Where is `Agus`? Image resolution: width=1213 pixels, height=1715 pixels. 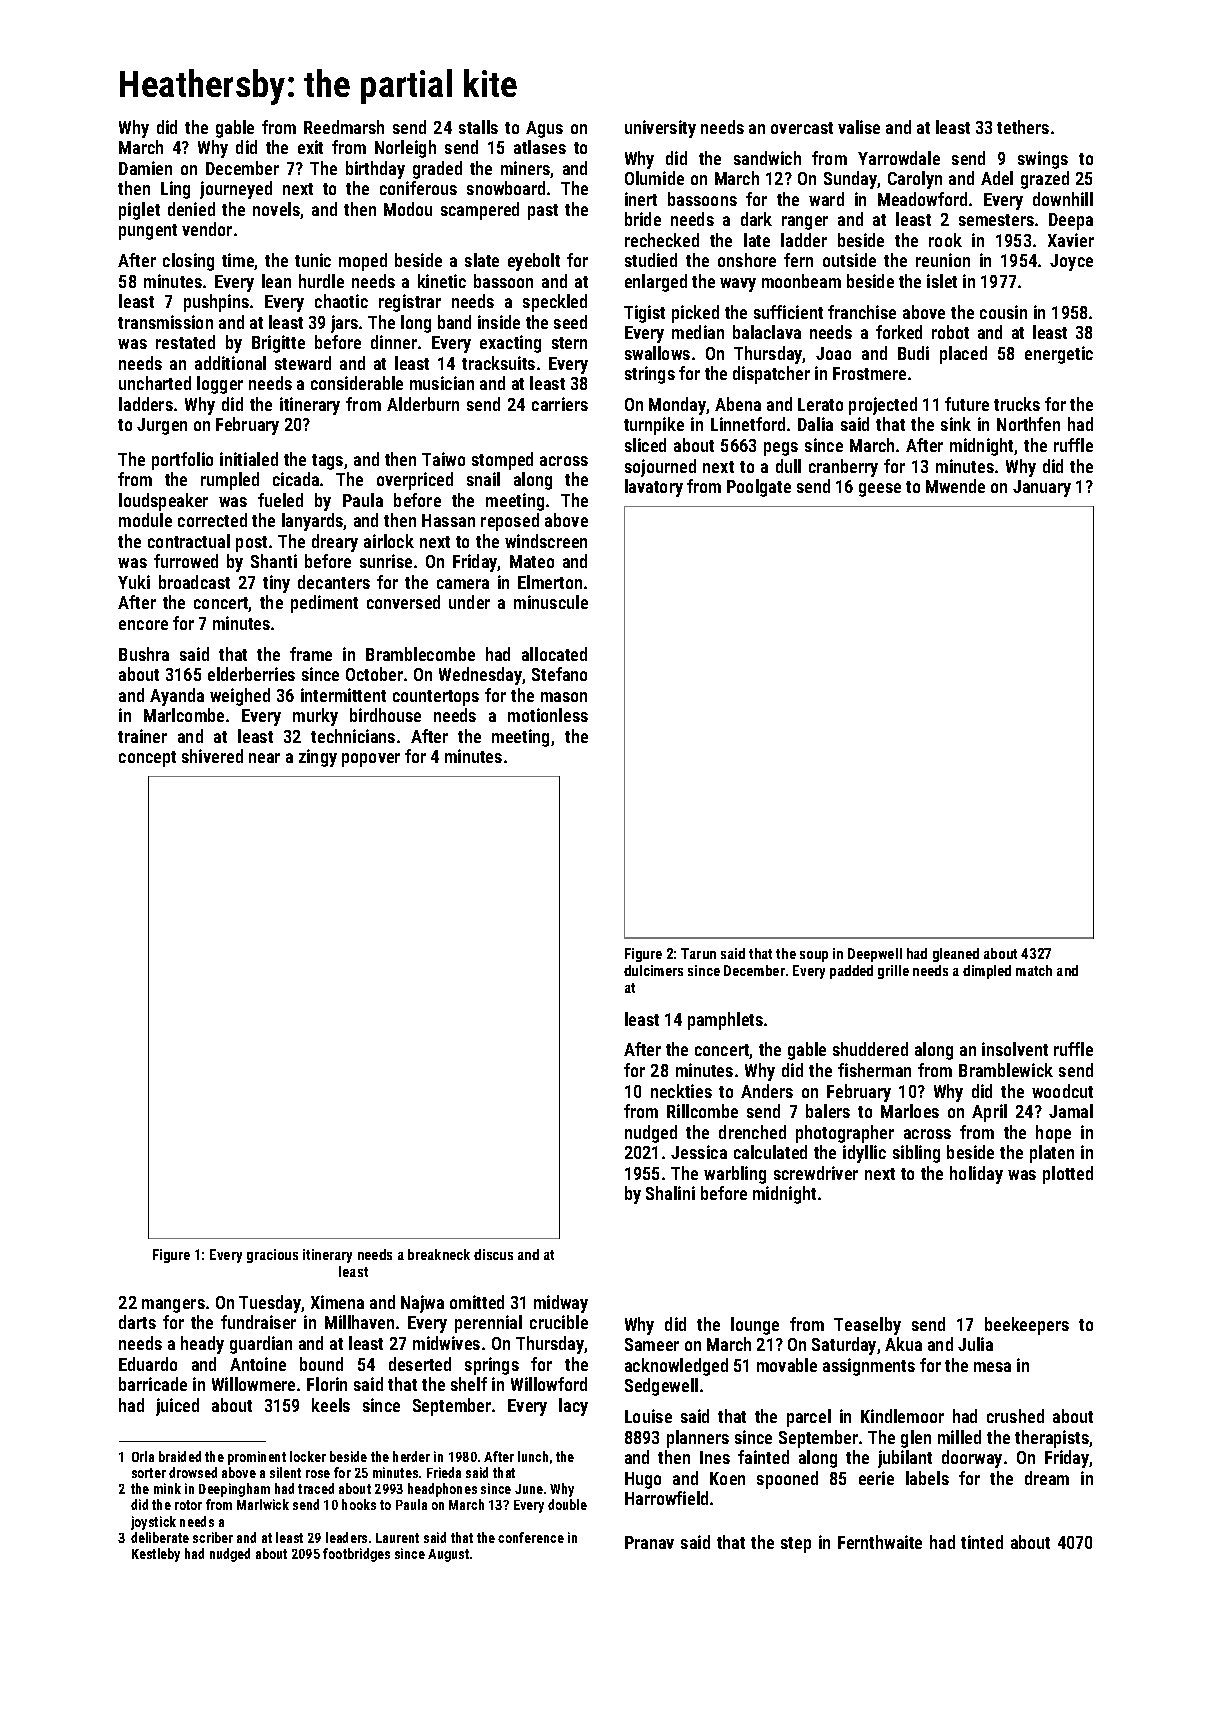 Agus is located at coordinates (544, 129).
